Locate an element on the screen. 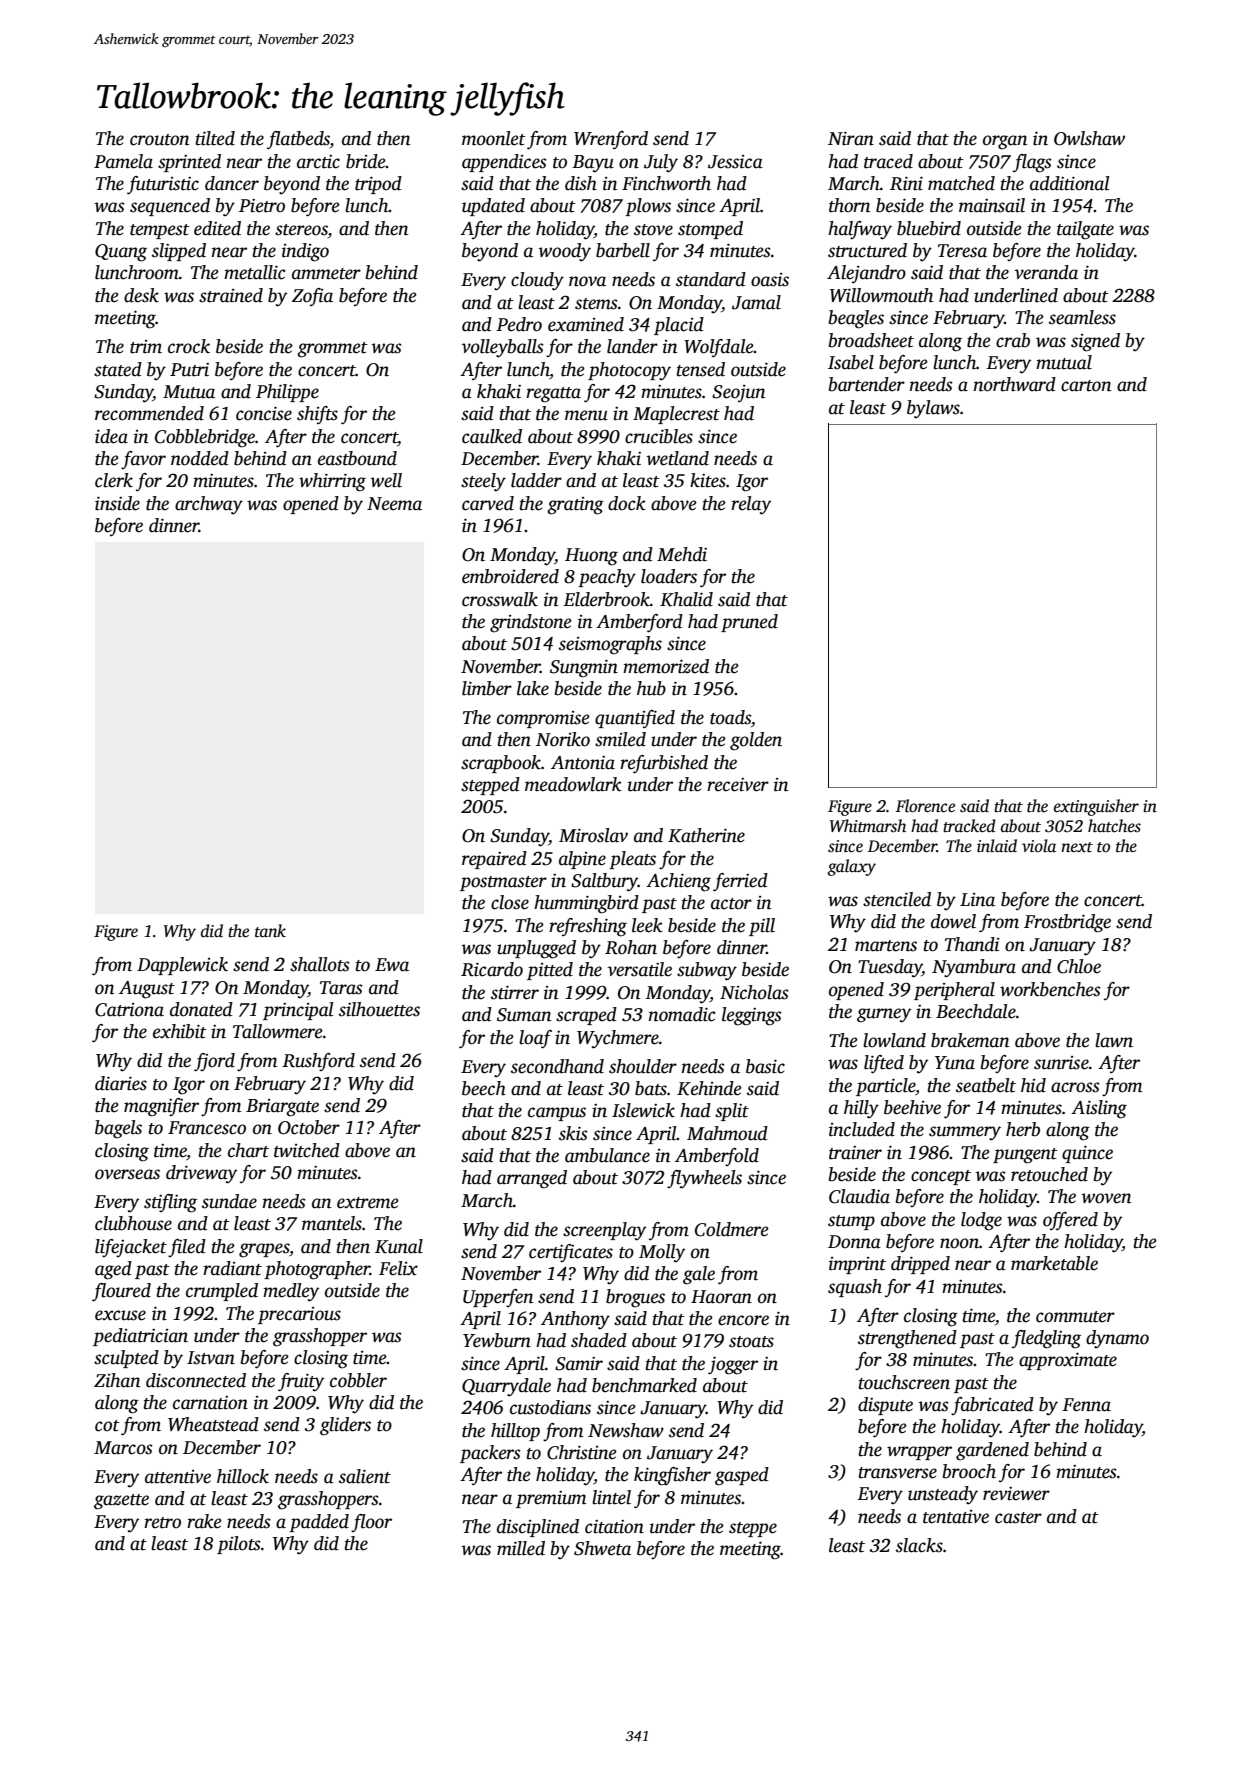  campus is located at coordinates (557, 1114).
